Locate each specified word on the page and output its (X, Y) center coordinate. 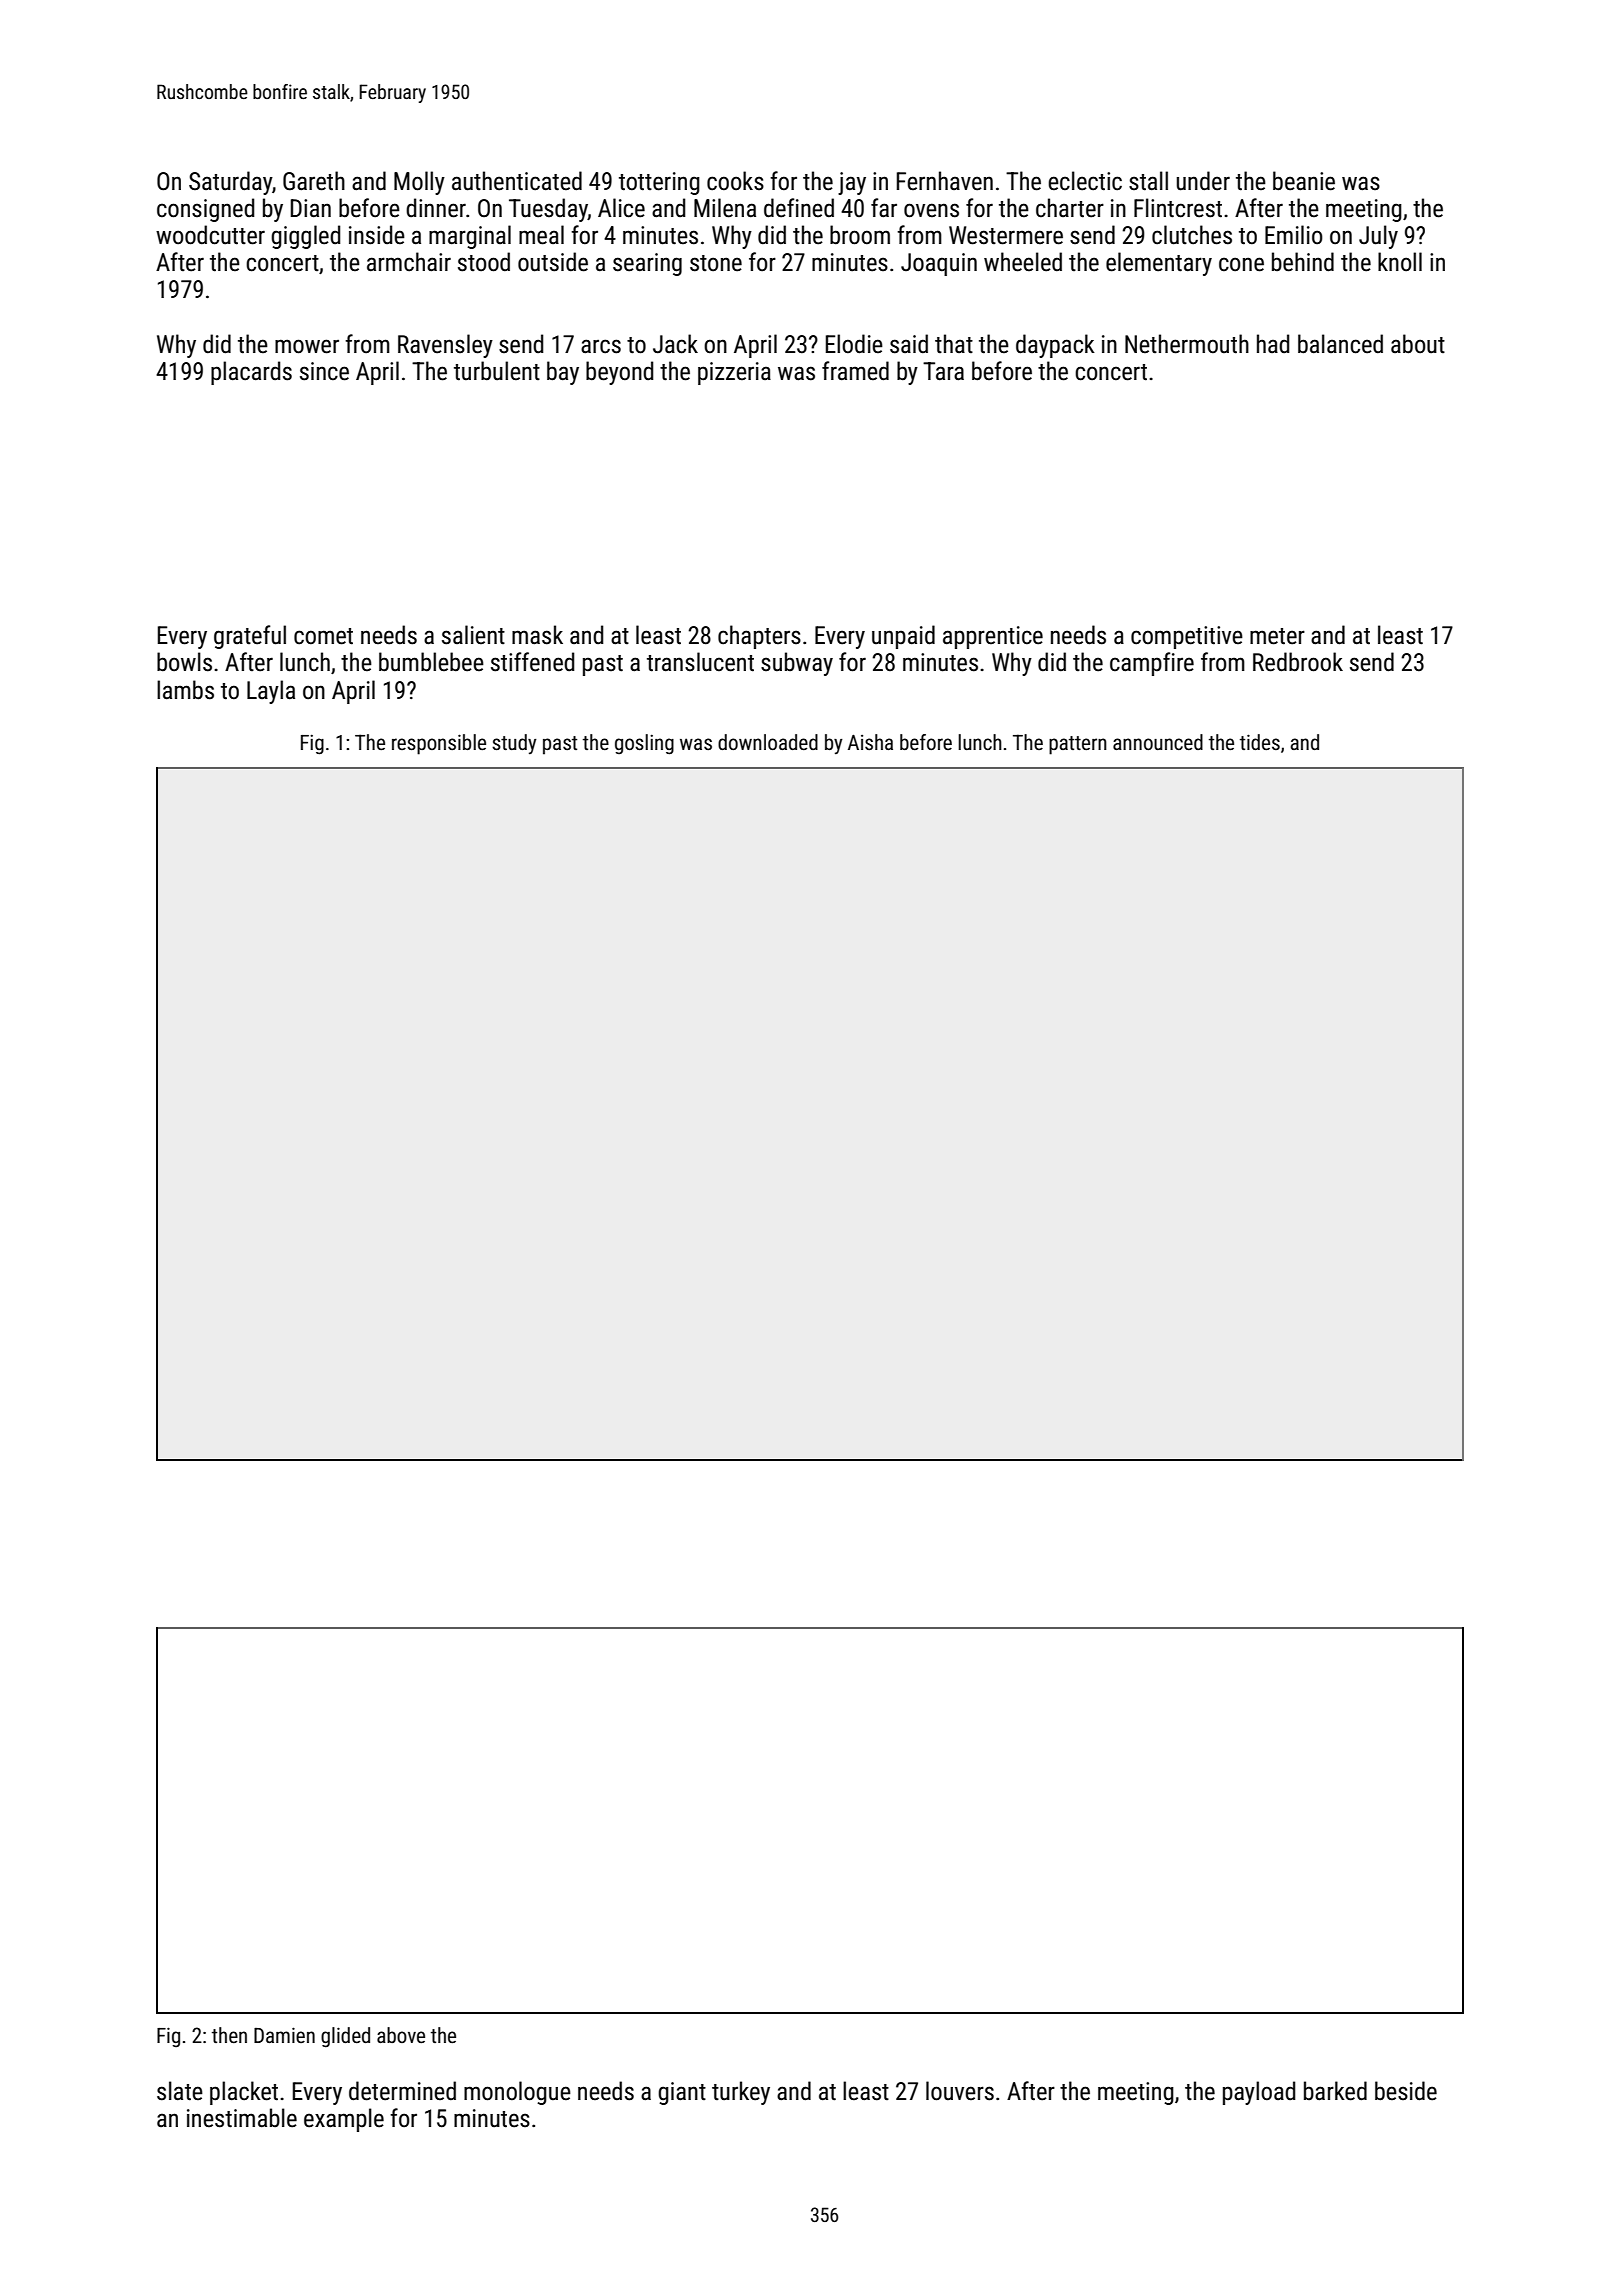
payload (1259, 2093)
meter (1277, 636)
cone (1241, 264)
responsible (439, 744)
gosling (644, 744)
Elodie (854, 344)
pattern (1078, 745)
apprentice (993, 637)
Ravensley (445, 346)
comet (323, 636)
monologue (517, 2093)
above (401, 2035)
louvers (960, 2091)
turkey (741, 2093)
